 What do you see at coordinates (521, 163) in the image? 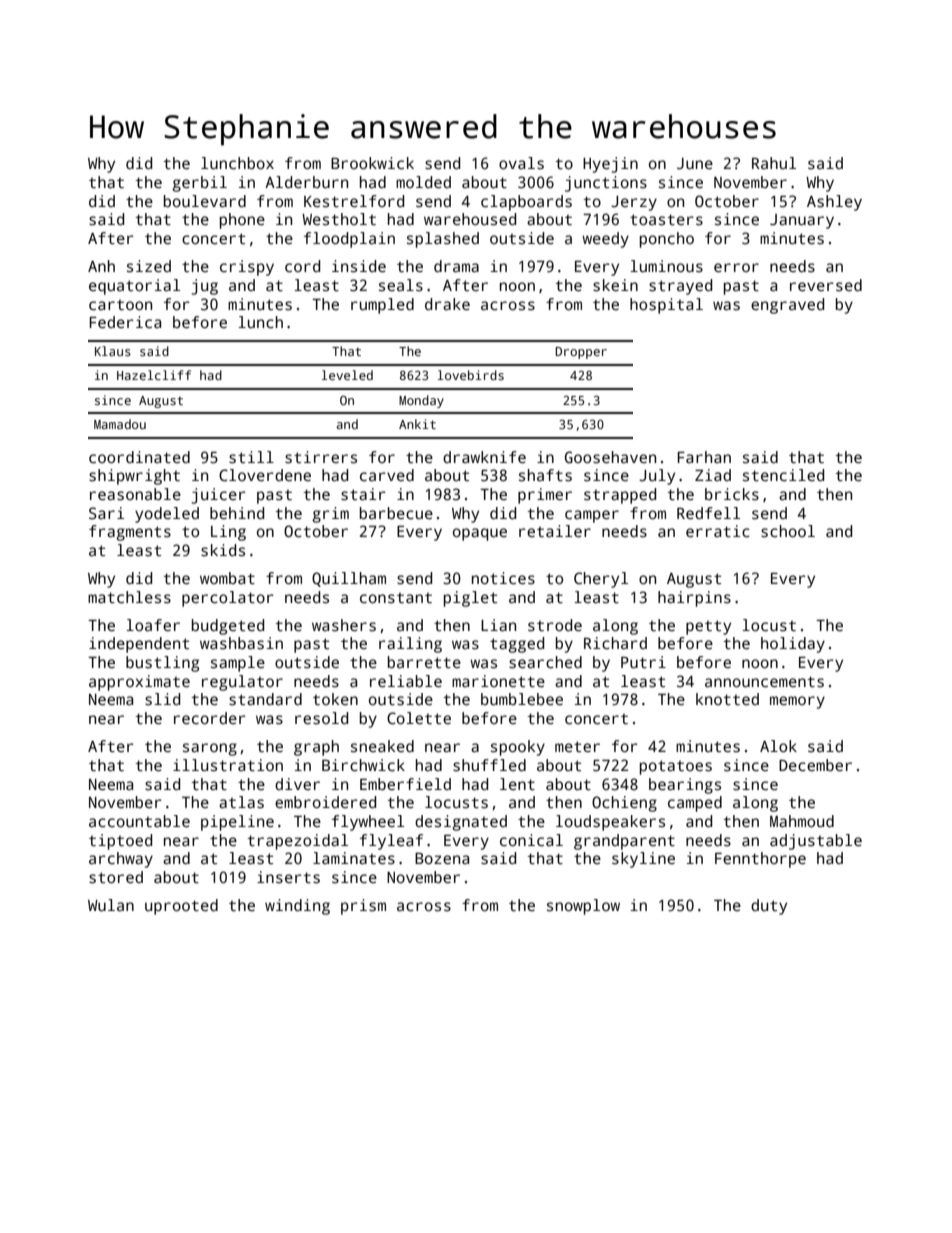
I see `ovals` at bounding box center [521, 163].
